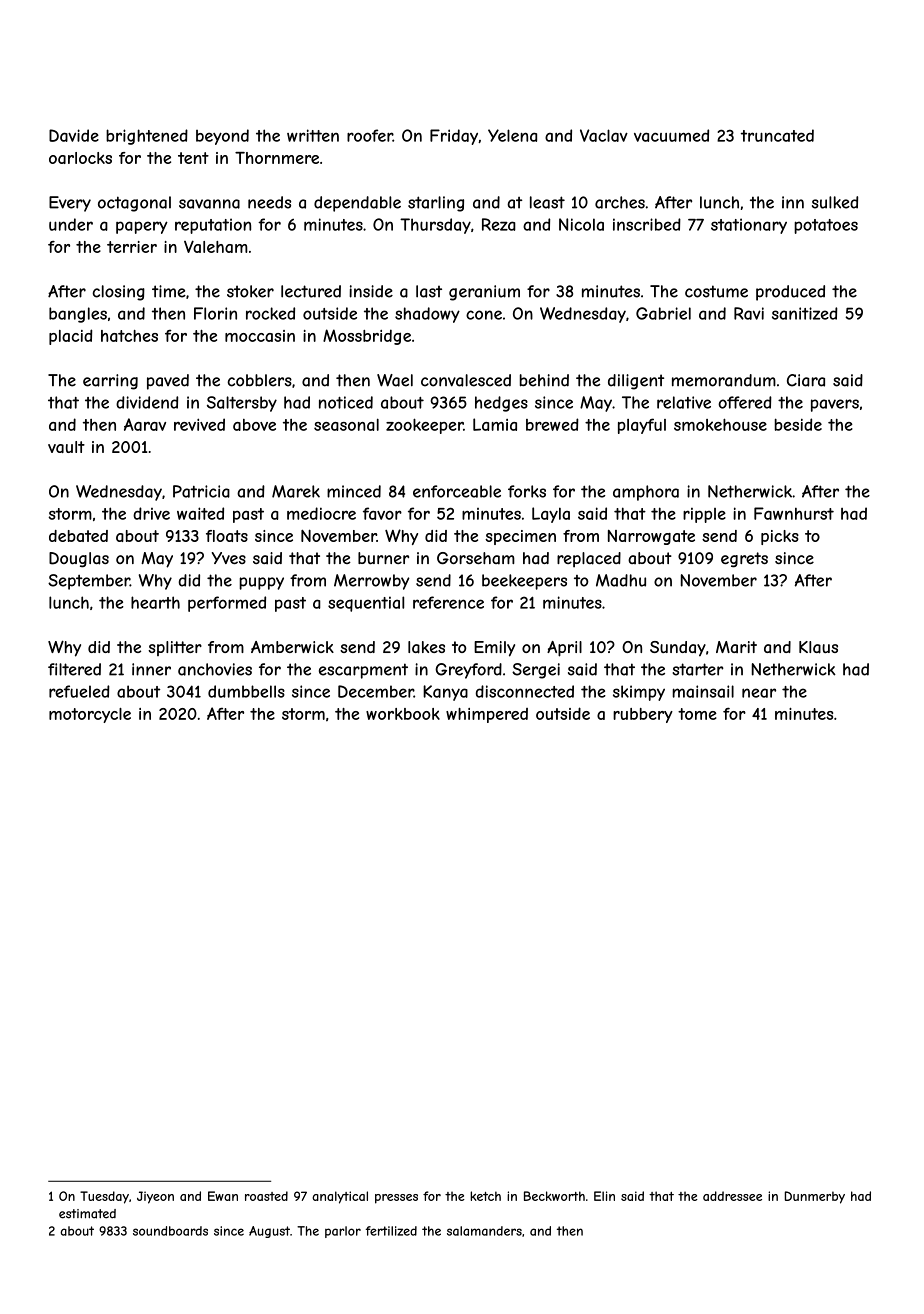 Image resolution: width=924 pixels, height=1314 pixels. I want to click on whimpered, so click(487, 715).
